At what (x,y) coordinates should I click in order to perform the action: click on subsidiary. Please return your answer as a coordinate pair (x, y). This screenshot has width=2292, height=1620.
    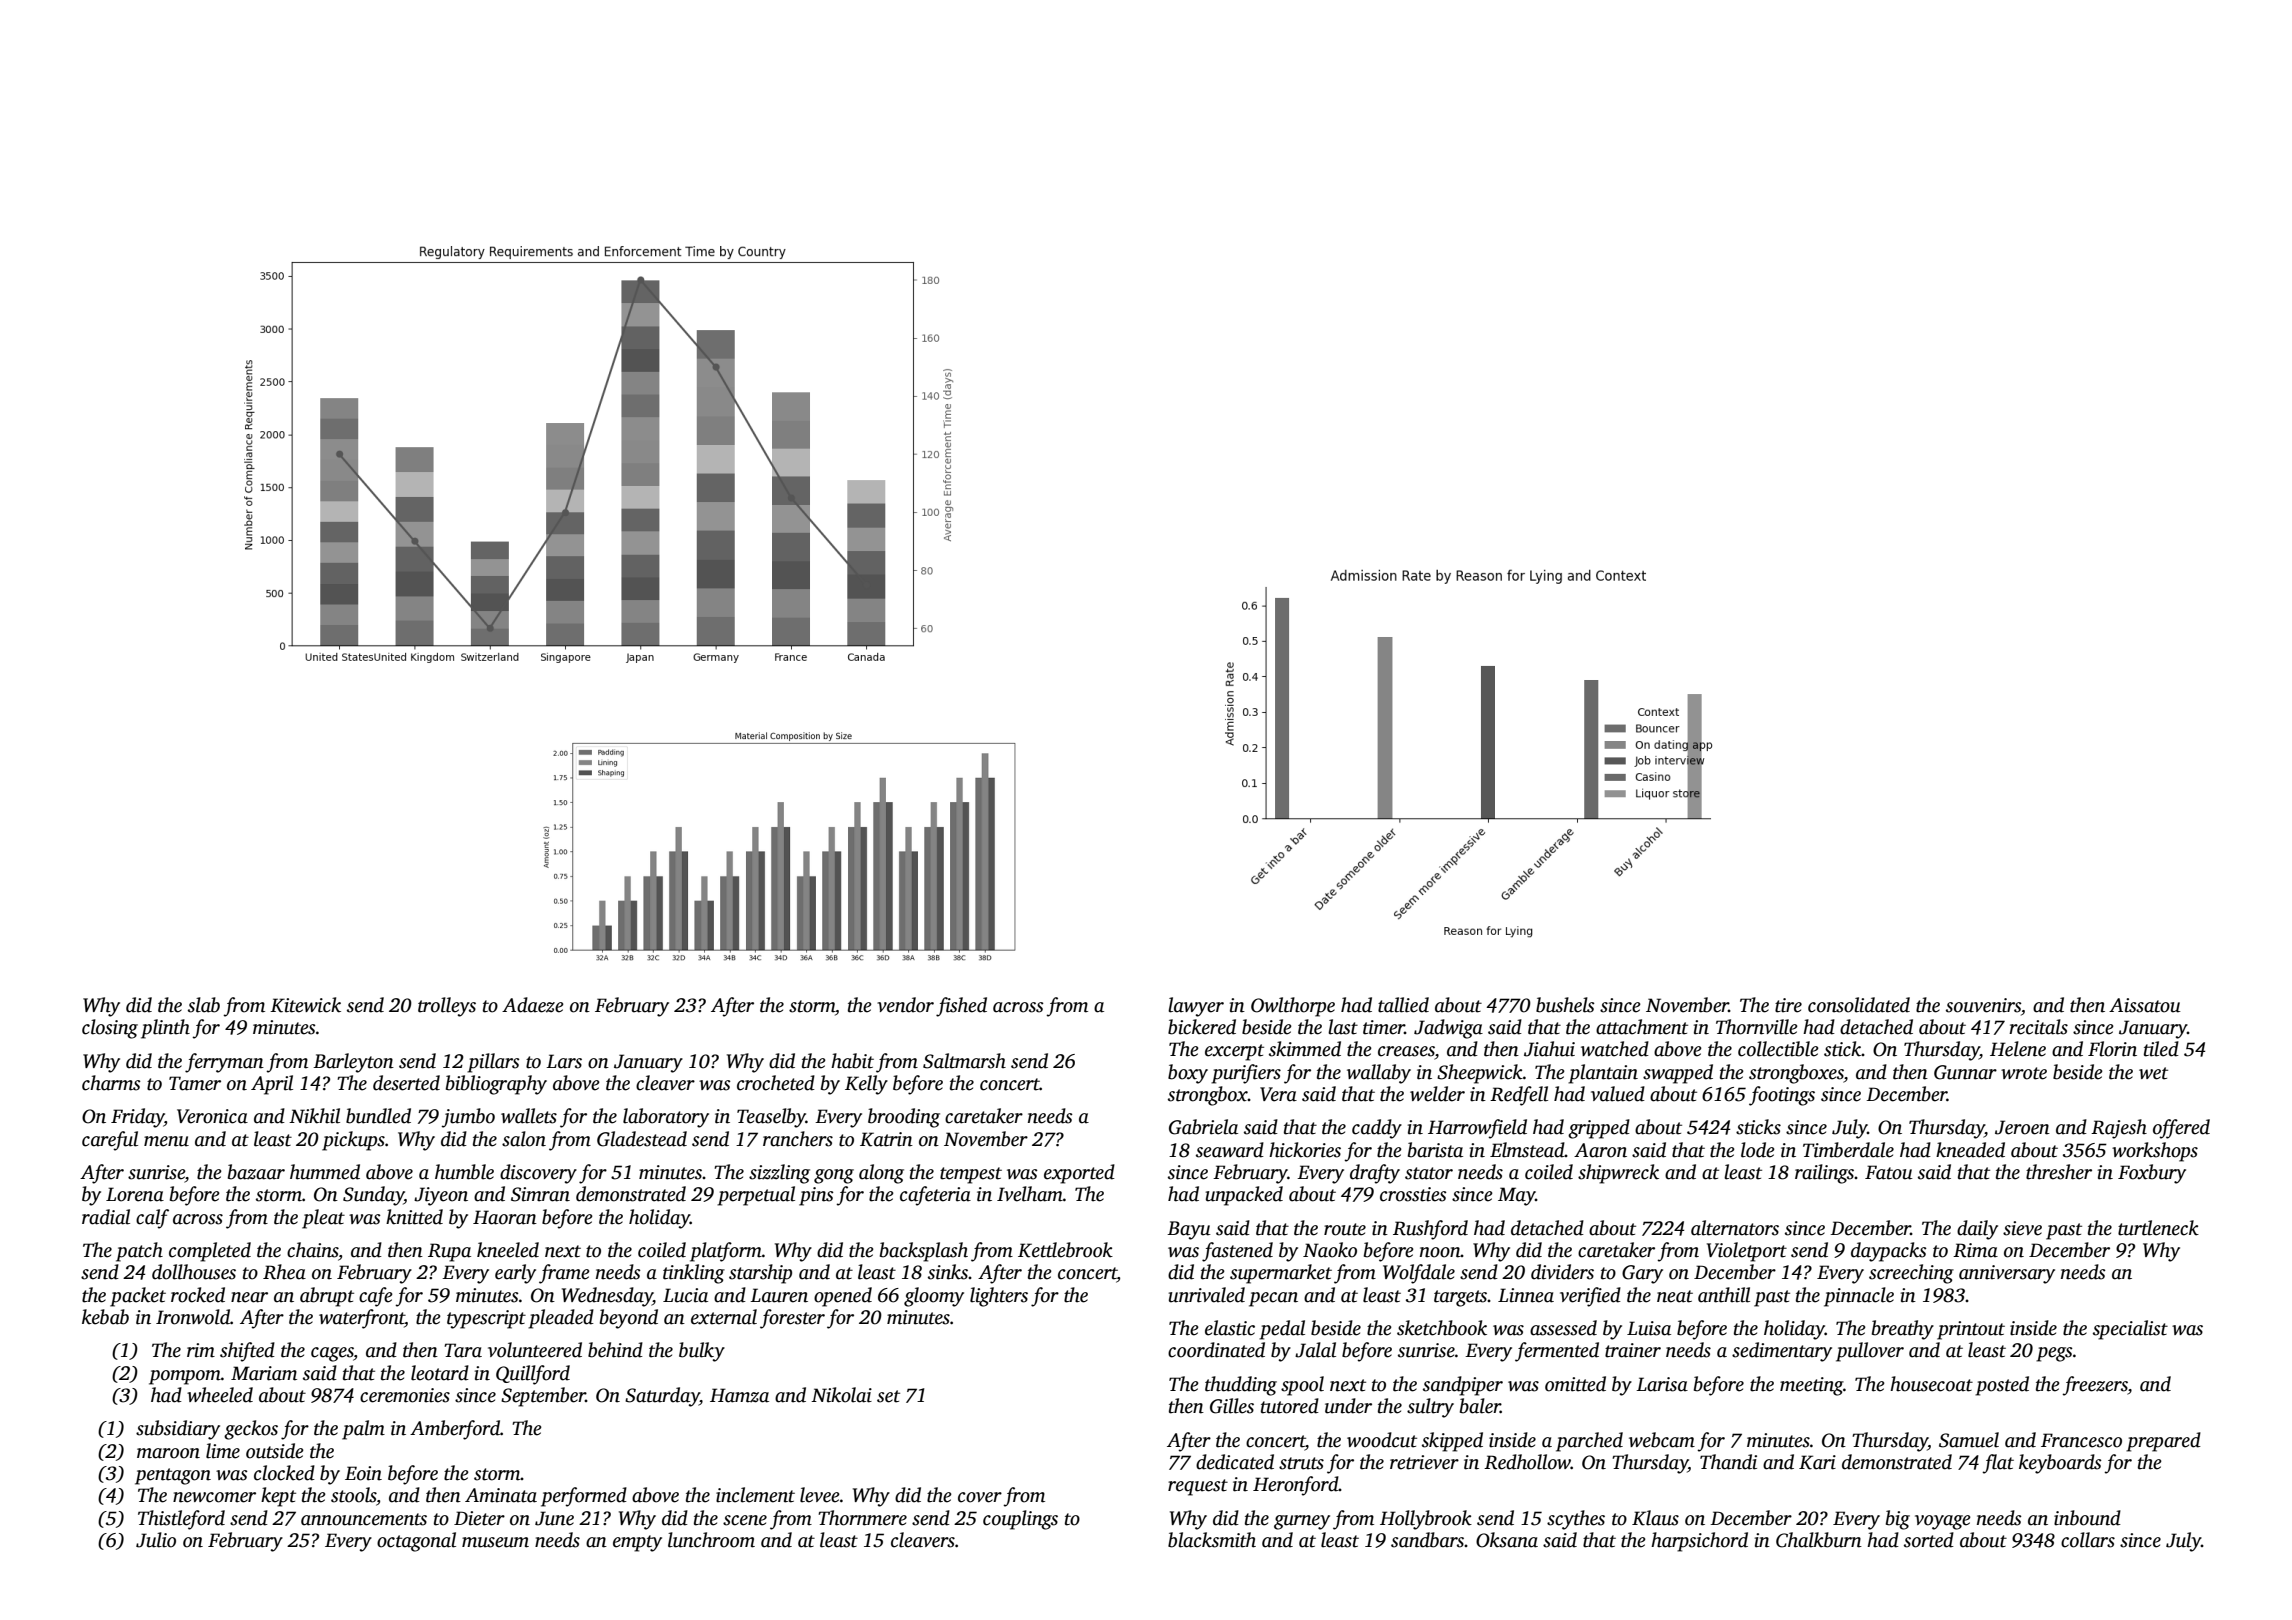
    Looking at the image, I should click on (178, 1430).
